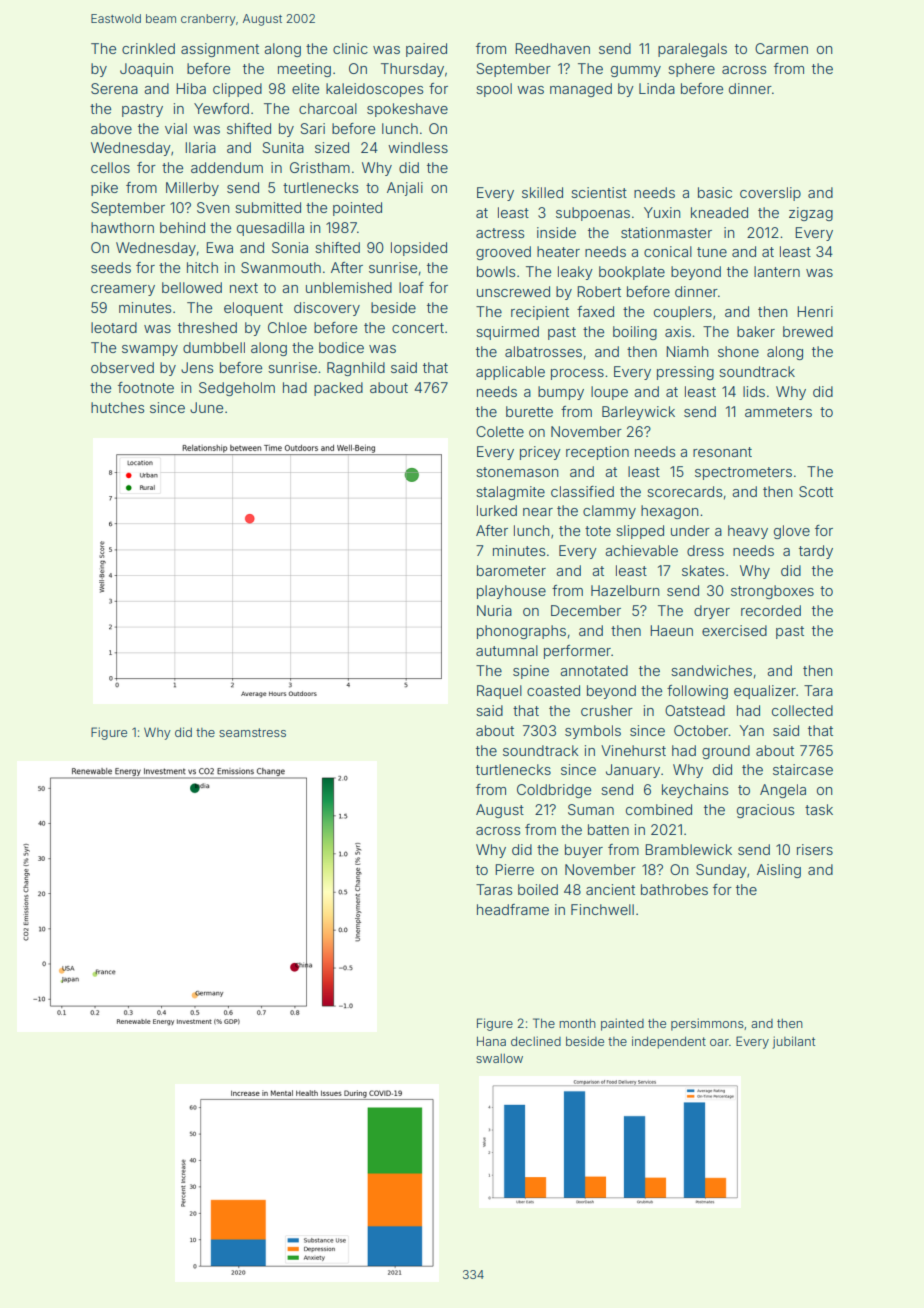 The image size is (924, 1308). What do you see at coordinates (513, 909) in the screenshot?
I see `headframe` at bounding box center [513, 909].
